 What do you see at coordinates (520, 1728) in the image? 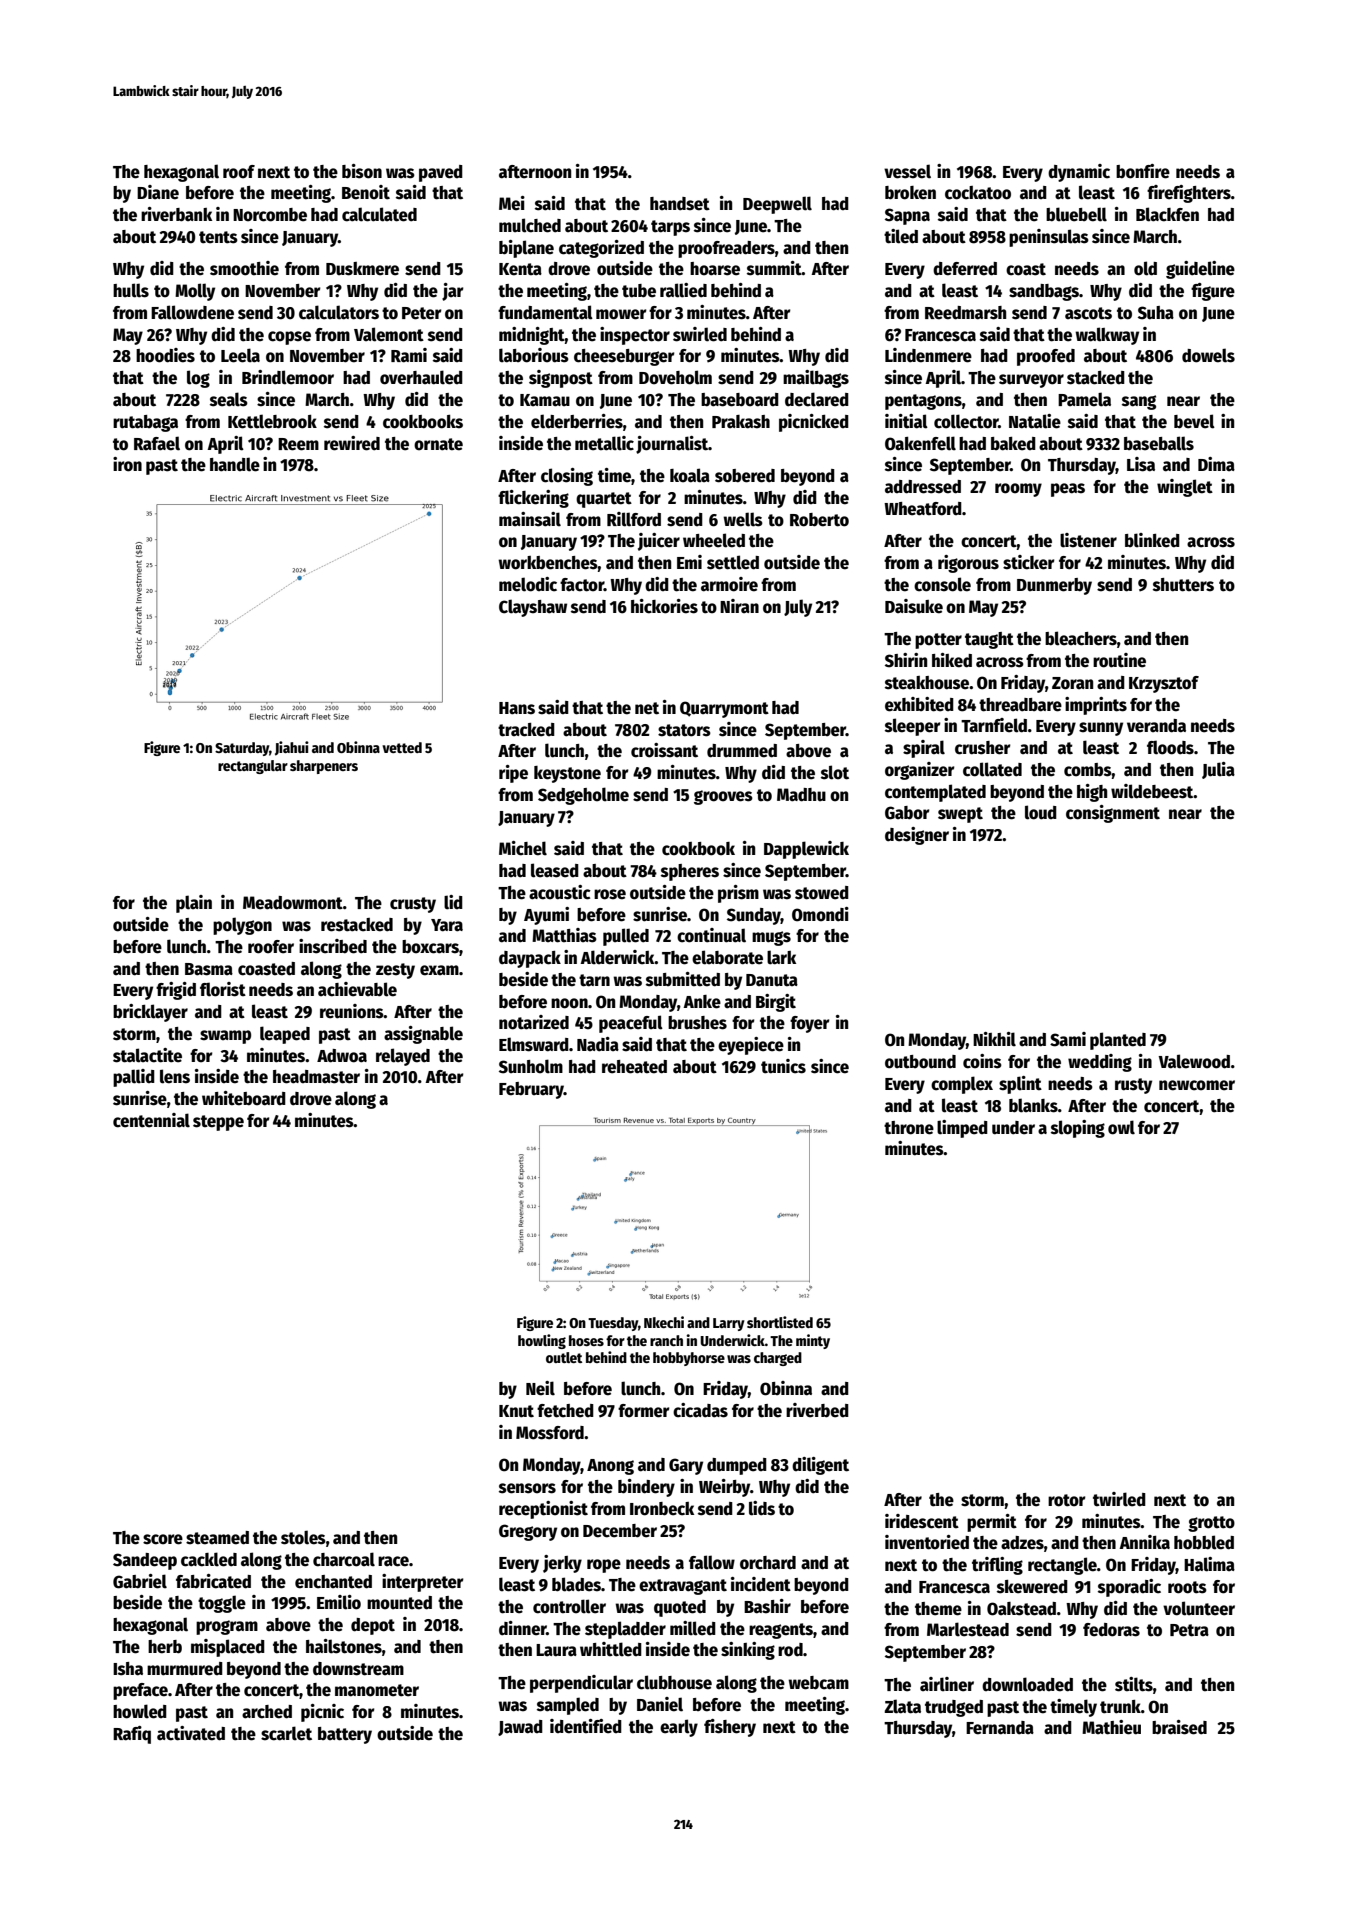
I see `Jawad` at bounding box center [520, 1728].
